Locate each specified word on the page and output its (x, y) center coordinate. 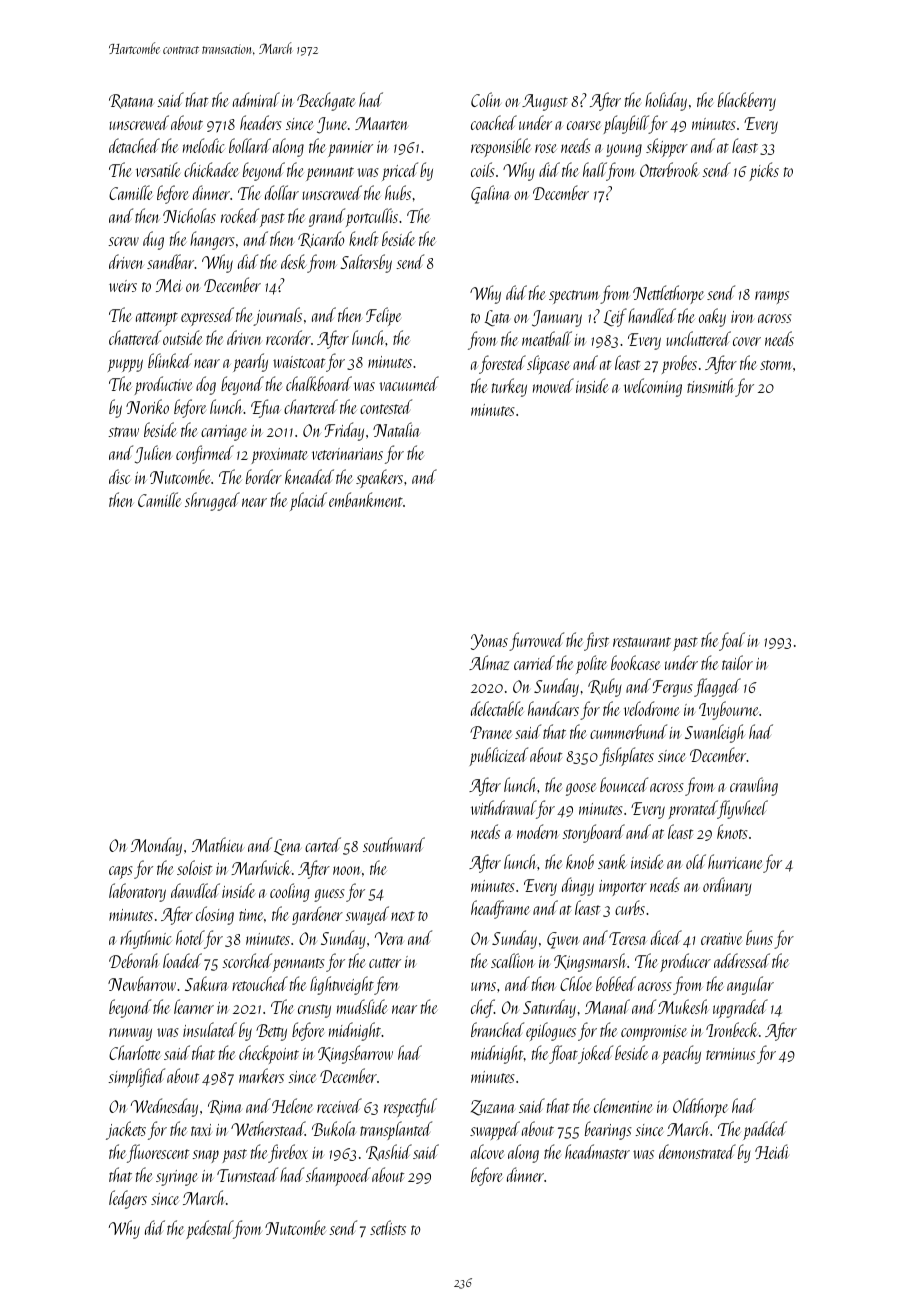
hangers (212, 240)
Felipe (383, 316)
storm (775, 365)
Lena (287, 847)
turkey (509, 387)
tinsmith (710, 385)
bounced (624, 784)
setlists (388, 1227)
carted (323, 844)
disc (119, 476)
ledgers (128, 1199)
